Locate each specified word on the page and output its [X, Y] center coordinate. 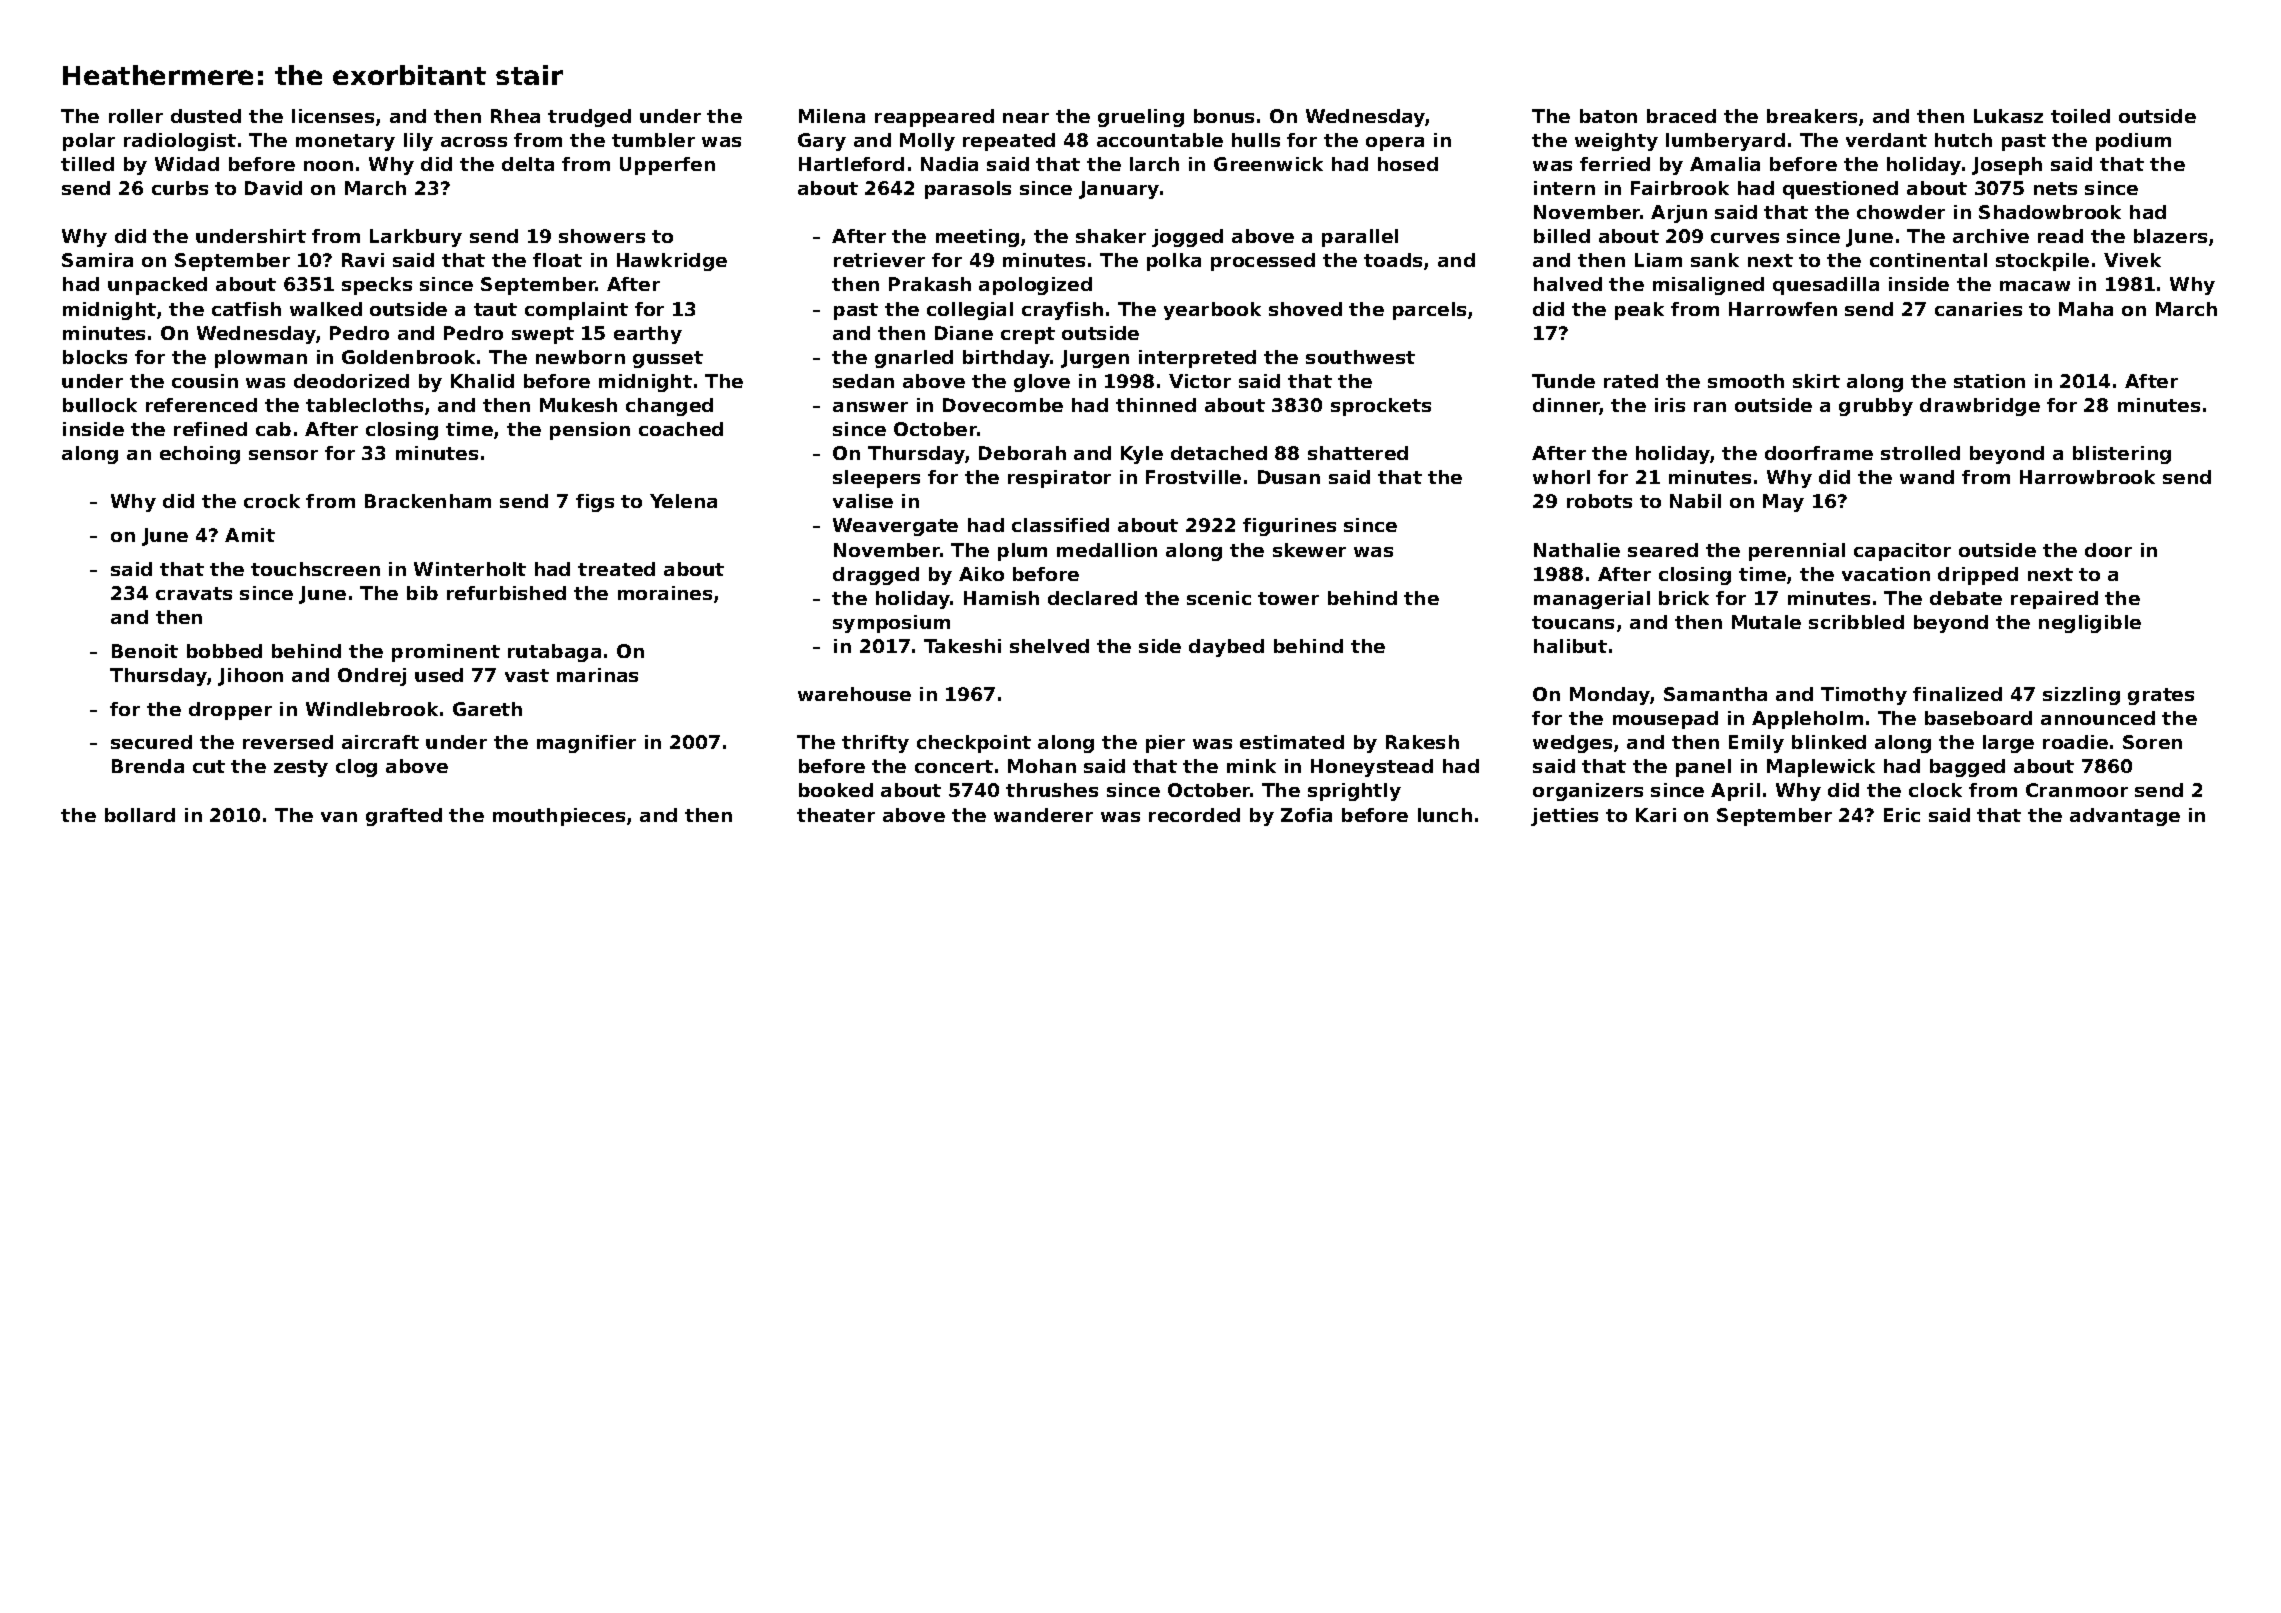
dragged [876, 576]
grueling [1141, 118]
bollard [140, 815]
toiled [2080, 116]
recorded [1194, 815]
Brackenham [428, 501]
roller [136, 116]
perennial [1797, 552]
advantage [2125, 817]
